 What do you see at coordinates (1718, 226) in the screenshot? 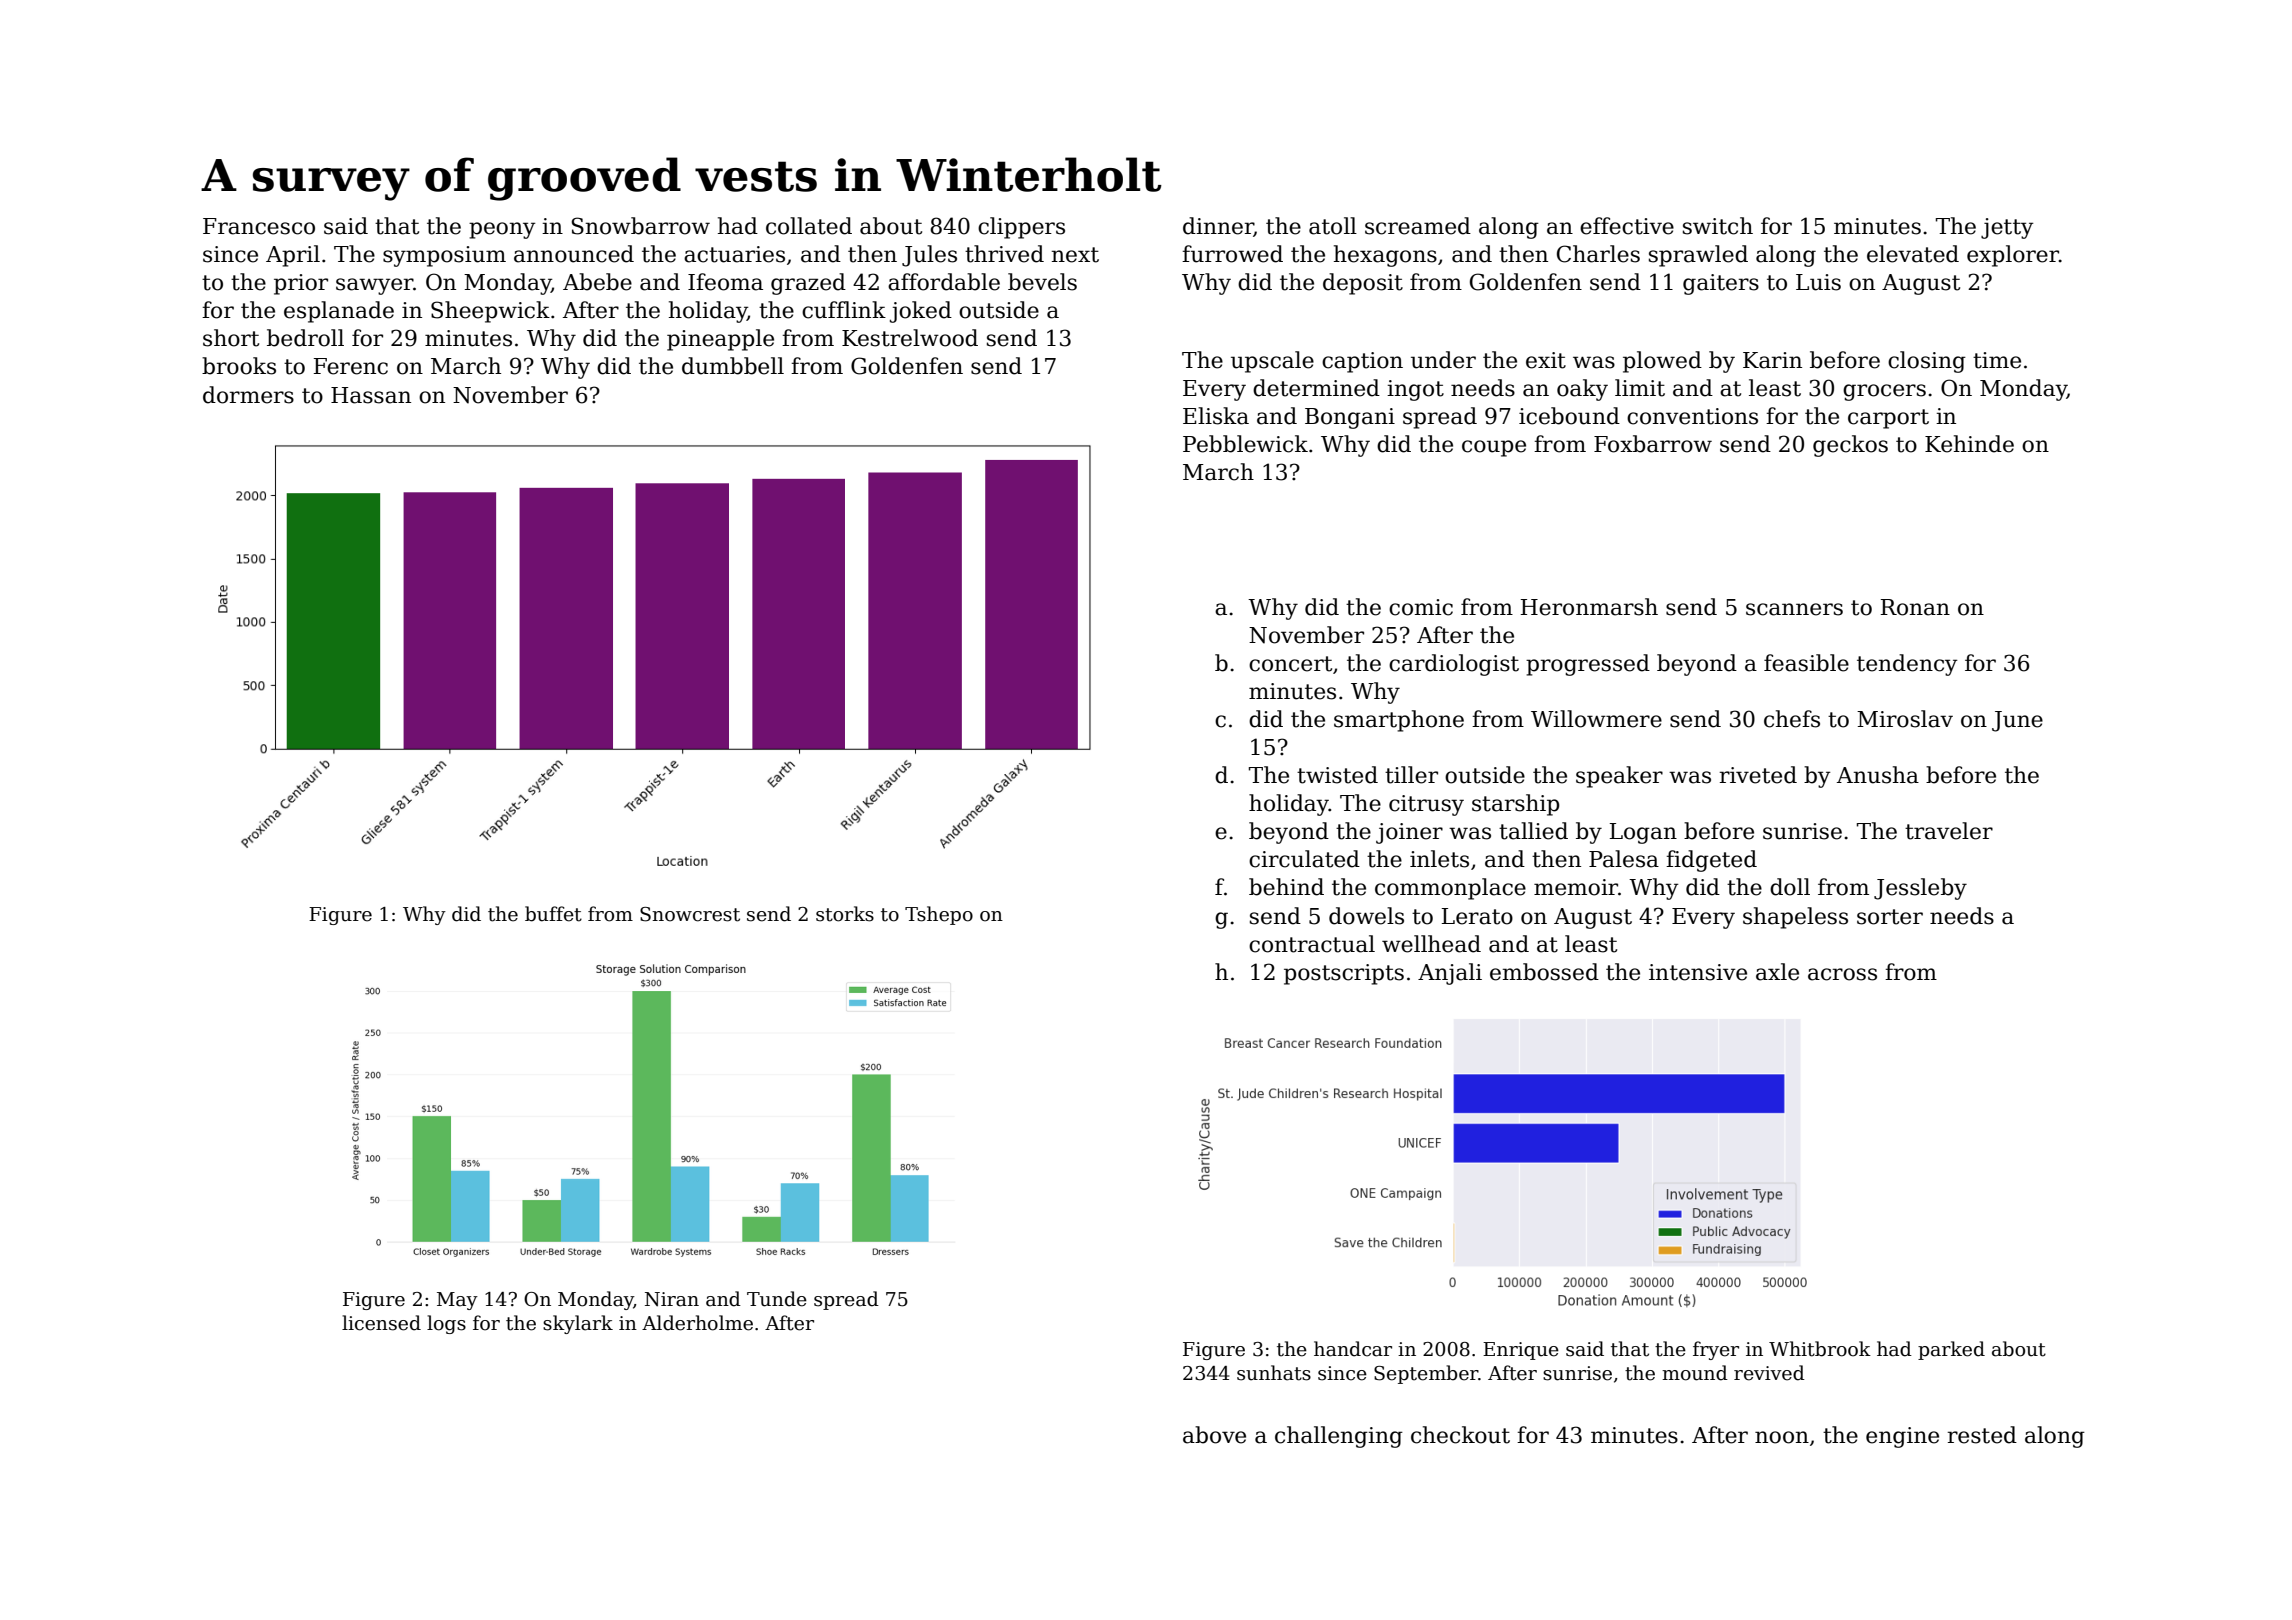
I see `switch` at bounding box center [1718, 226].
